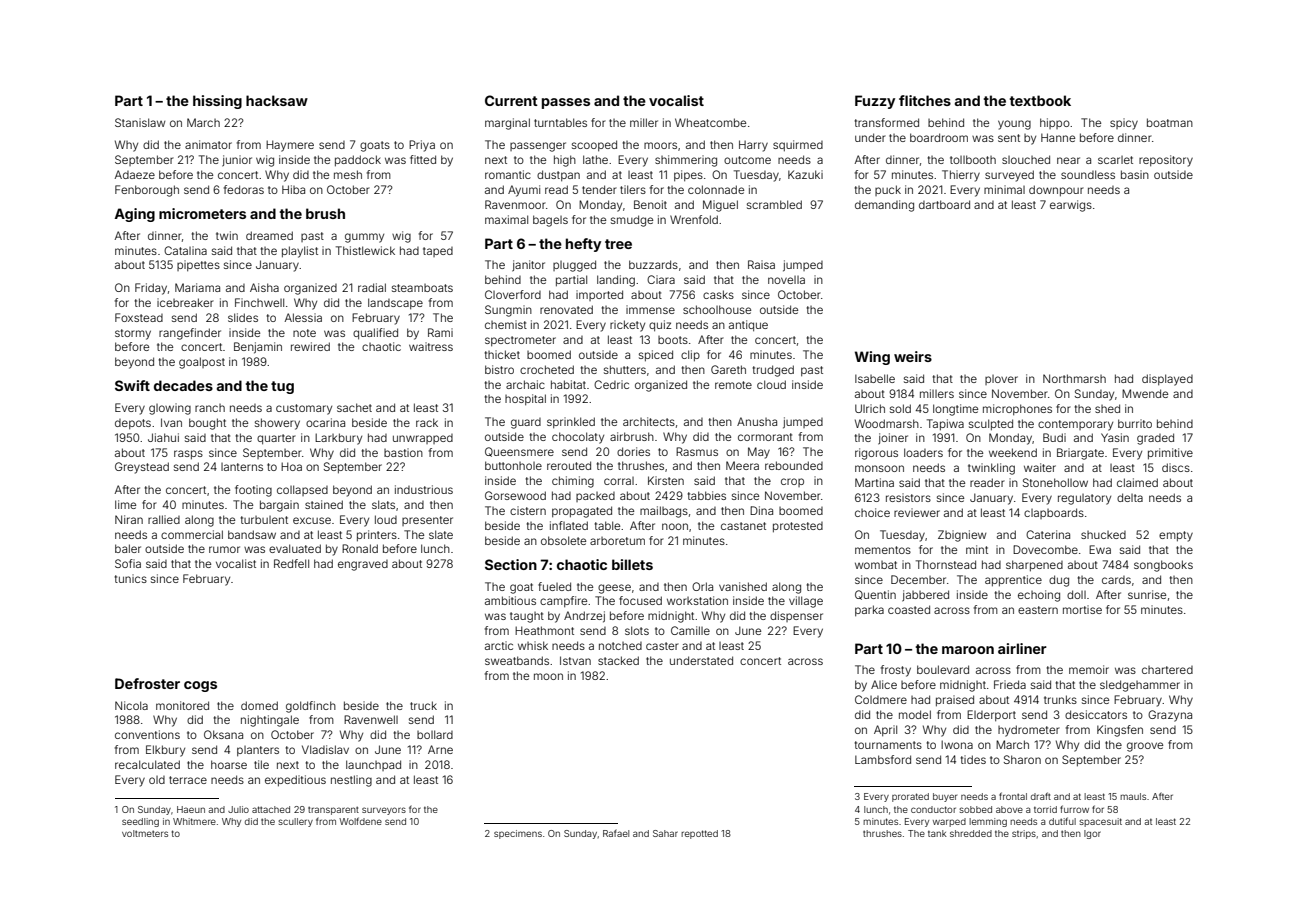 The image size is (1308, 924). Describe the element at coordinates (185, 250) in the screenshot. I see `Catalina` at that location.
